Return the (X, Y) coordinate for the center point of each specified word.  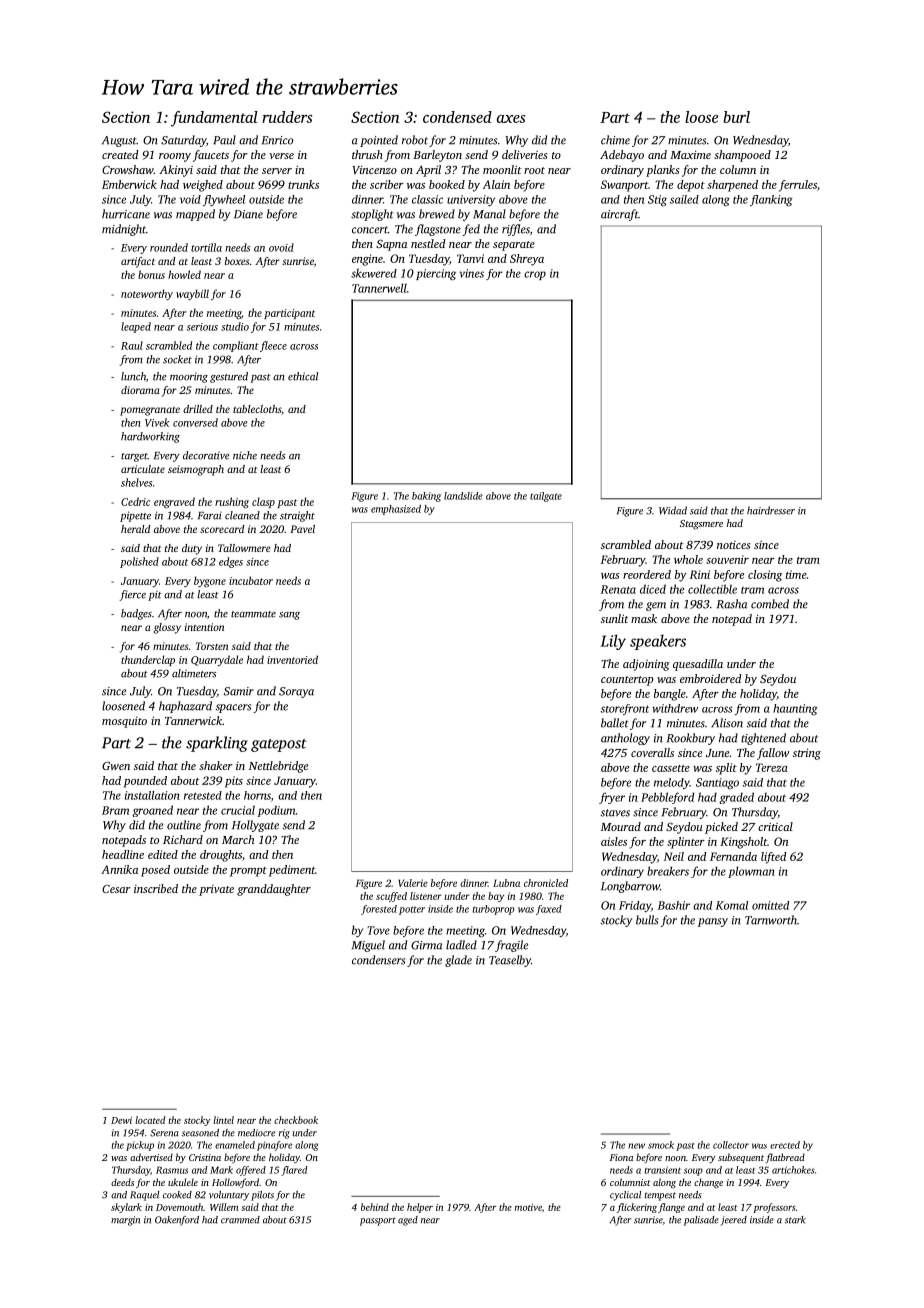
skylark (126, 1208)
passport (378, 1221)
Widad (673, 510)
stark (795, 1220)
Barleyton (437, 156)
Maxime (690, 154)
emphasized (396, 510)
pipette (135, 516)
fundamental (214, 119)
